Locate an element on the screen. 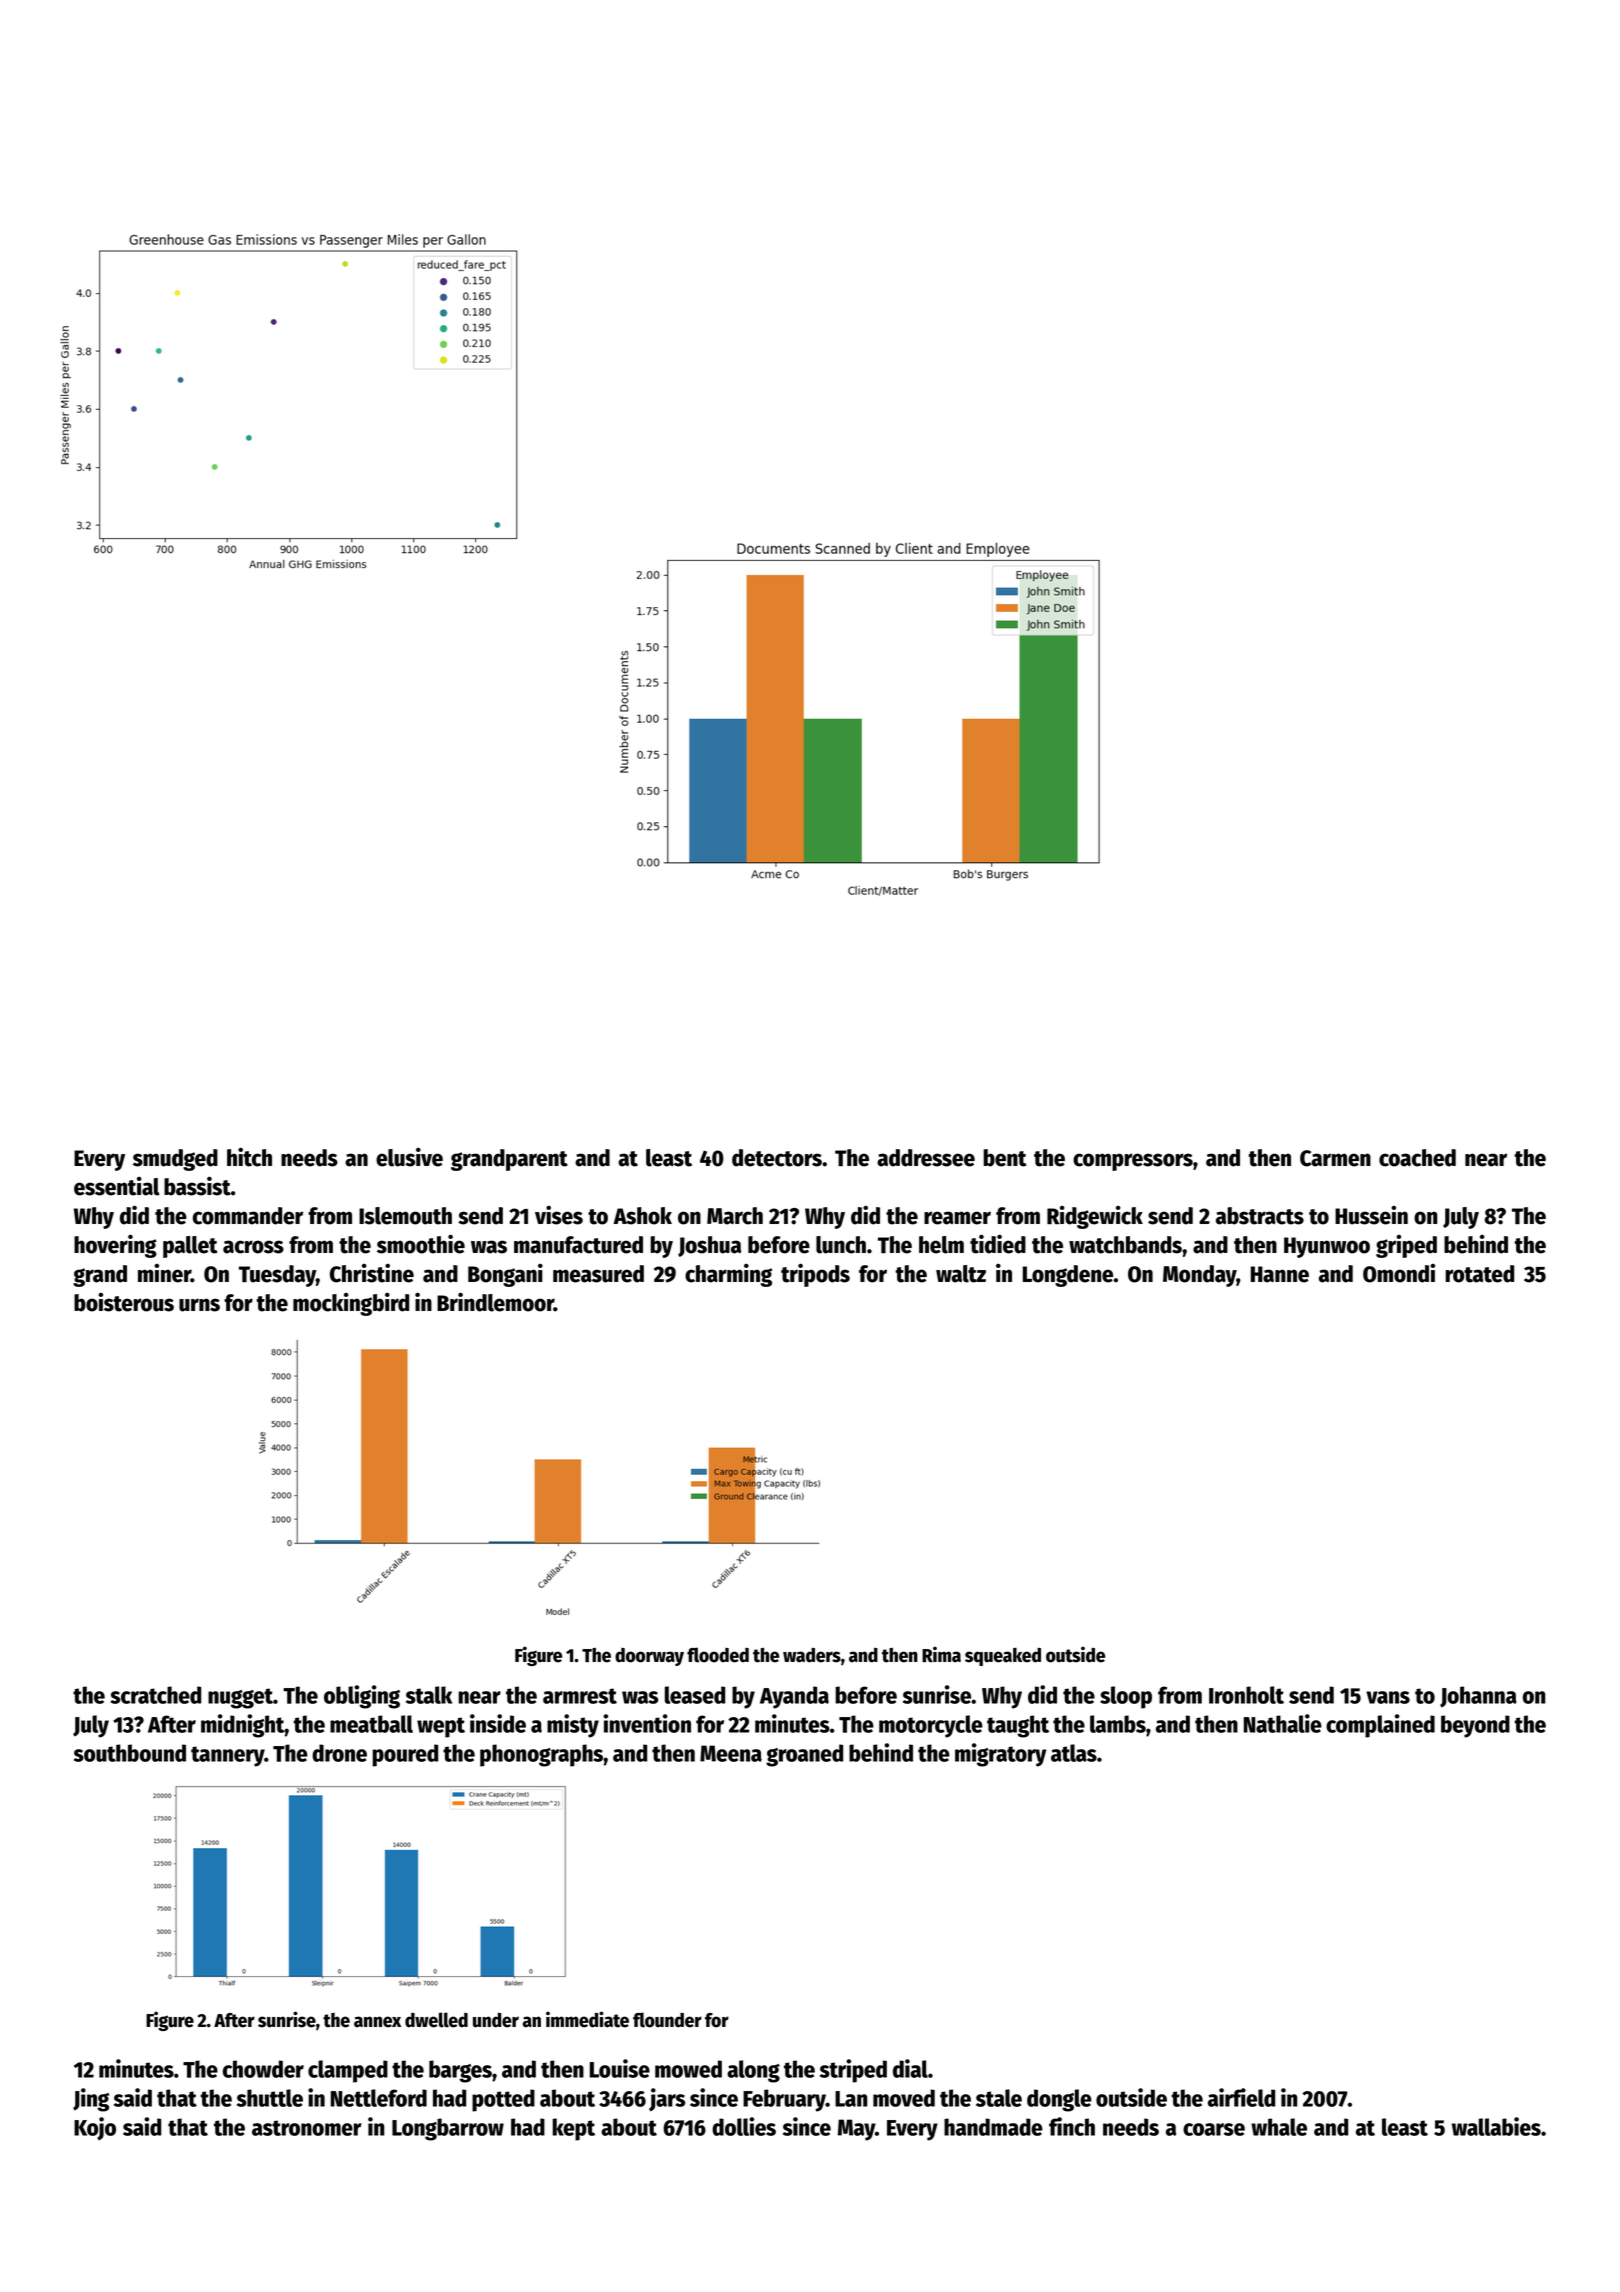  tannery is located at coordinates (227, 1756).
